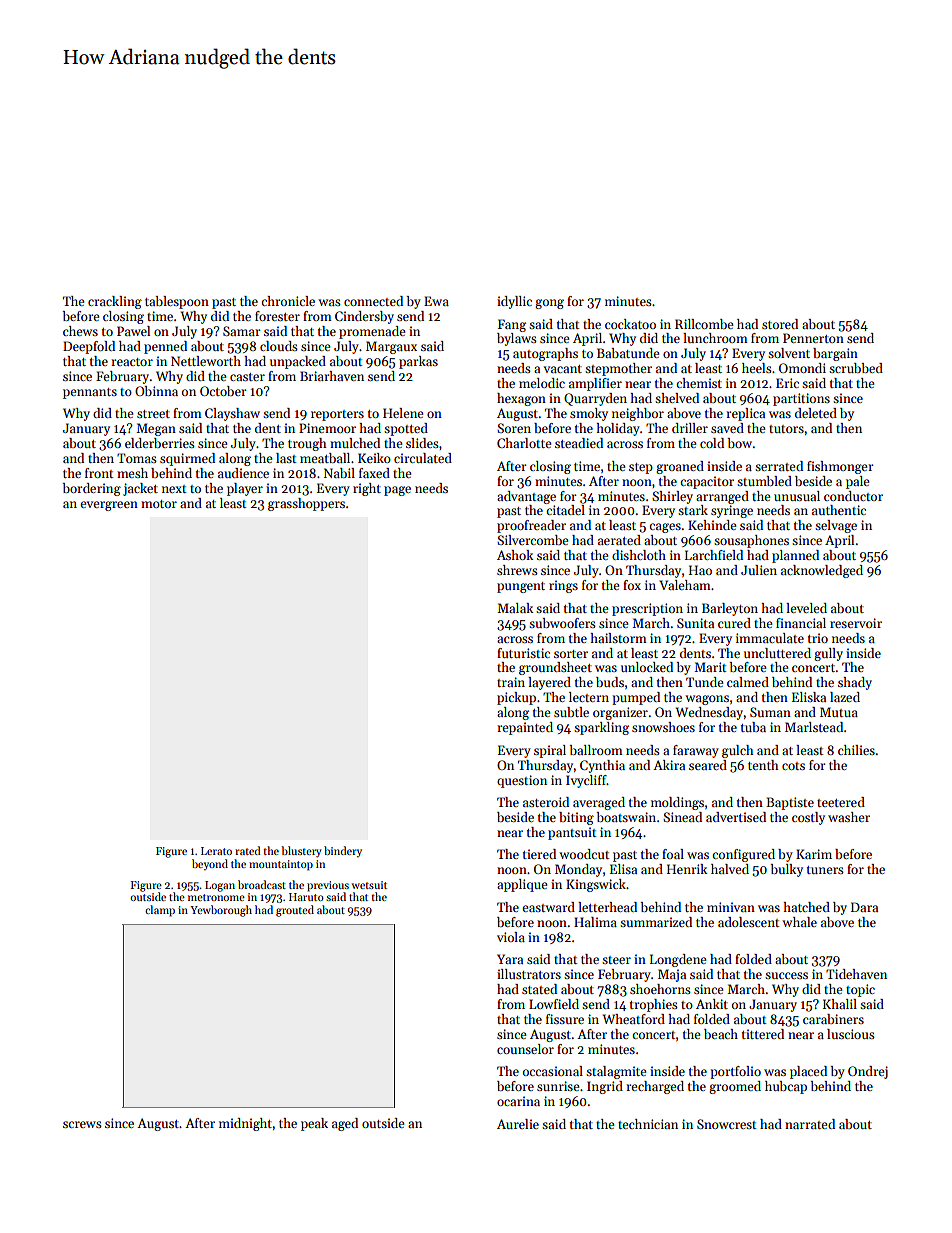 The height and width of the image is (1233, 952). What do you see at coordinates (391, 347) in the image?
I see `Margaux` at bounding box center [391, 347].
